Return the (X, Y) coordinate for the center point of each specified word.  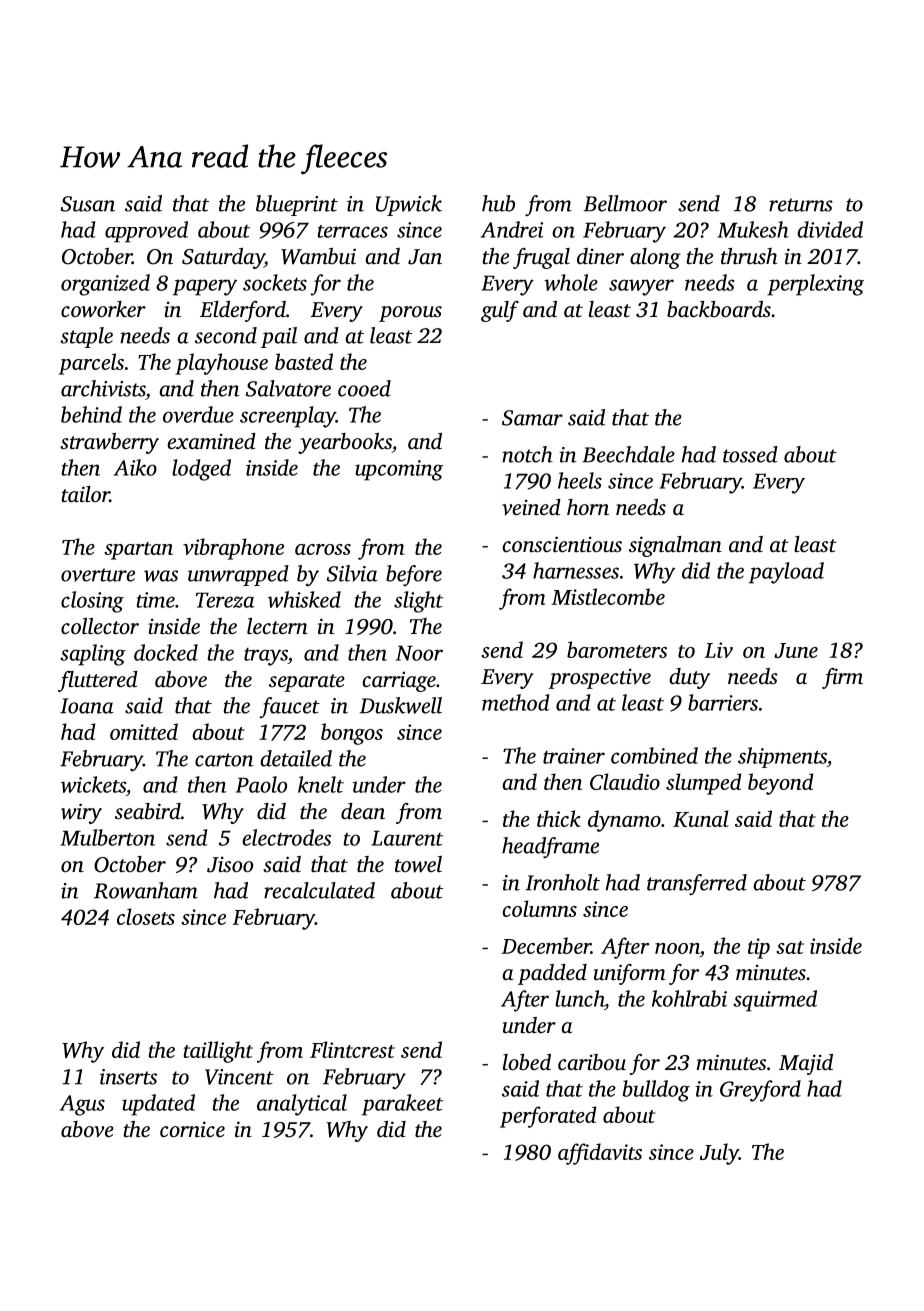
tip (759, 948)
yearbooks (345, 443)
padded (552, 974)
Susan (88, 204)
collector (100, 626)
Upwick (409, 205)
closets (146, 916)
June (796, 650)
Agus (82, 1105)
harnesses (576, 570)
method (515, 702)
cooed (364, 388)
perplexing (815, 285)
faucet (290, 707)
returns (801, 205)
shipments (782, 757)
